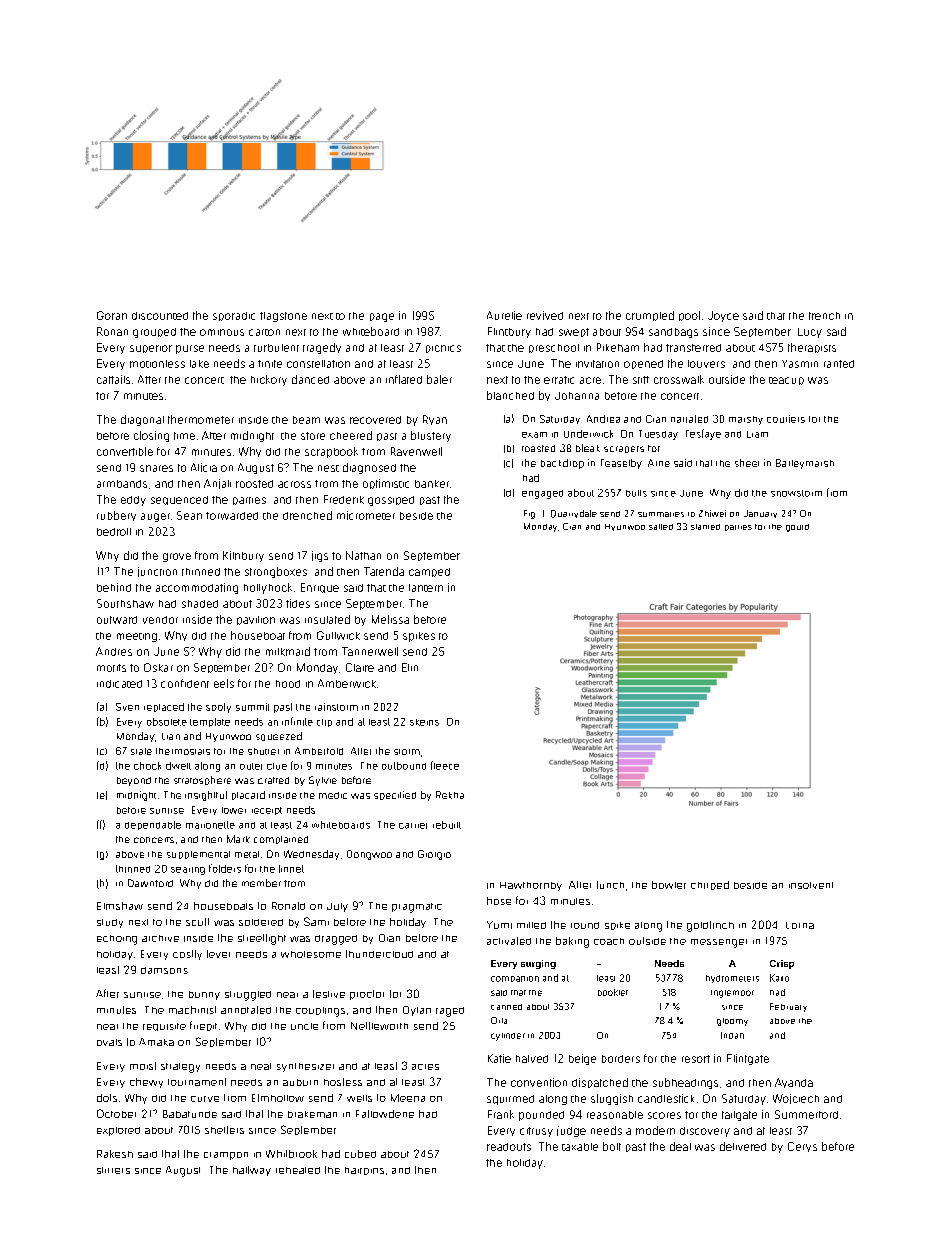  Describe the element at coordinates (307, 515) in the image. I see `drenched` at that location.
